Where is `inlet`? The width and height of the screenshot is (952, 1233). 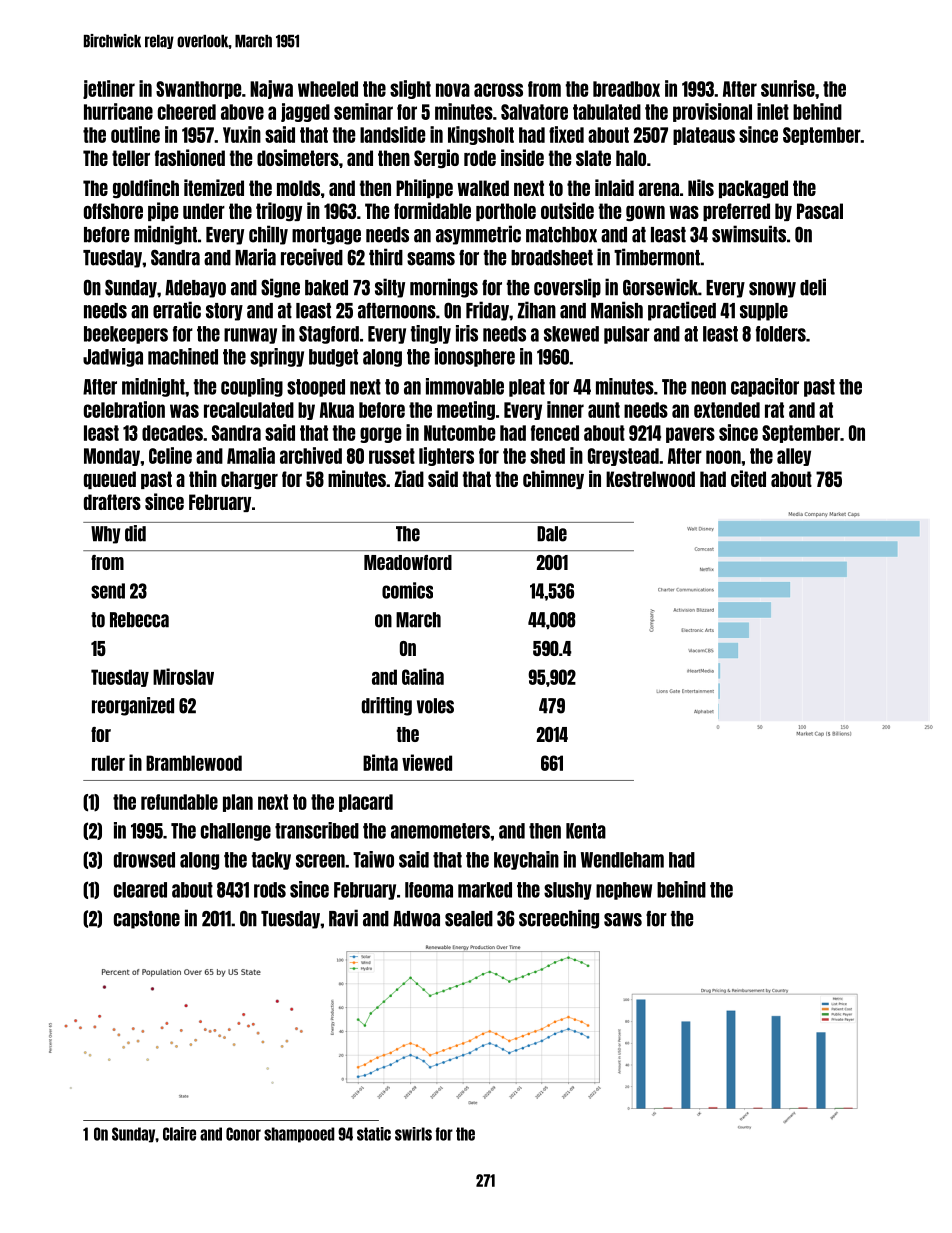 inlet is located at coordinates (773, 111).
